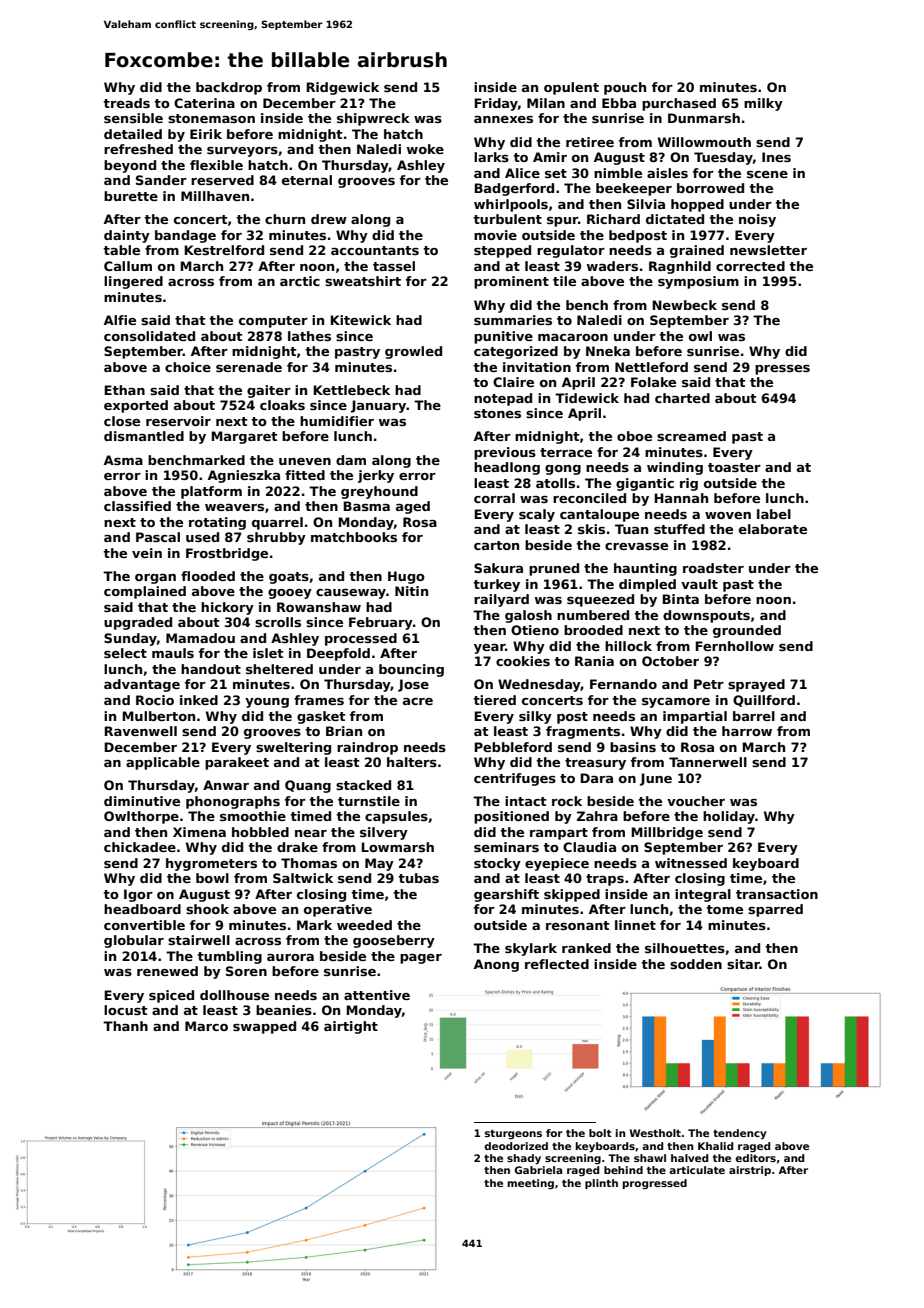 The height and width of the screenshot is (1308, 924). Describe the element at coordinates (120, 320) in the screenshot. I see `Alfie` at that location.
